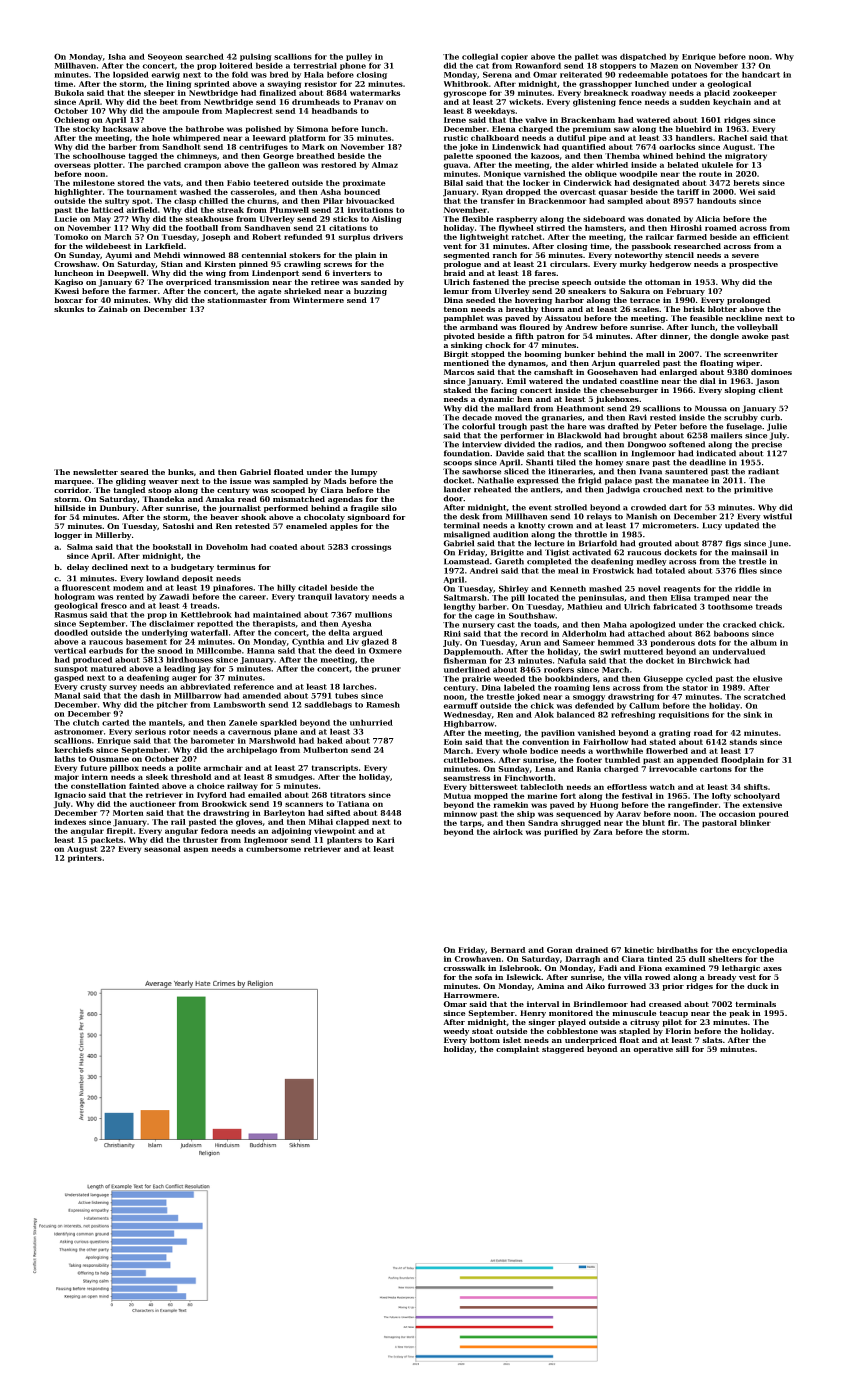 The image size is (849, 1400). What do you see at coordinates (745, 256) in the screenshot?
I see `severe` at bounding box center [745, 256].
